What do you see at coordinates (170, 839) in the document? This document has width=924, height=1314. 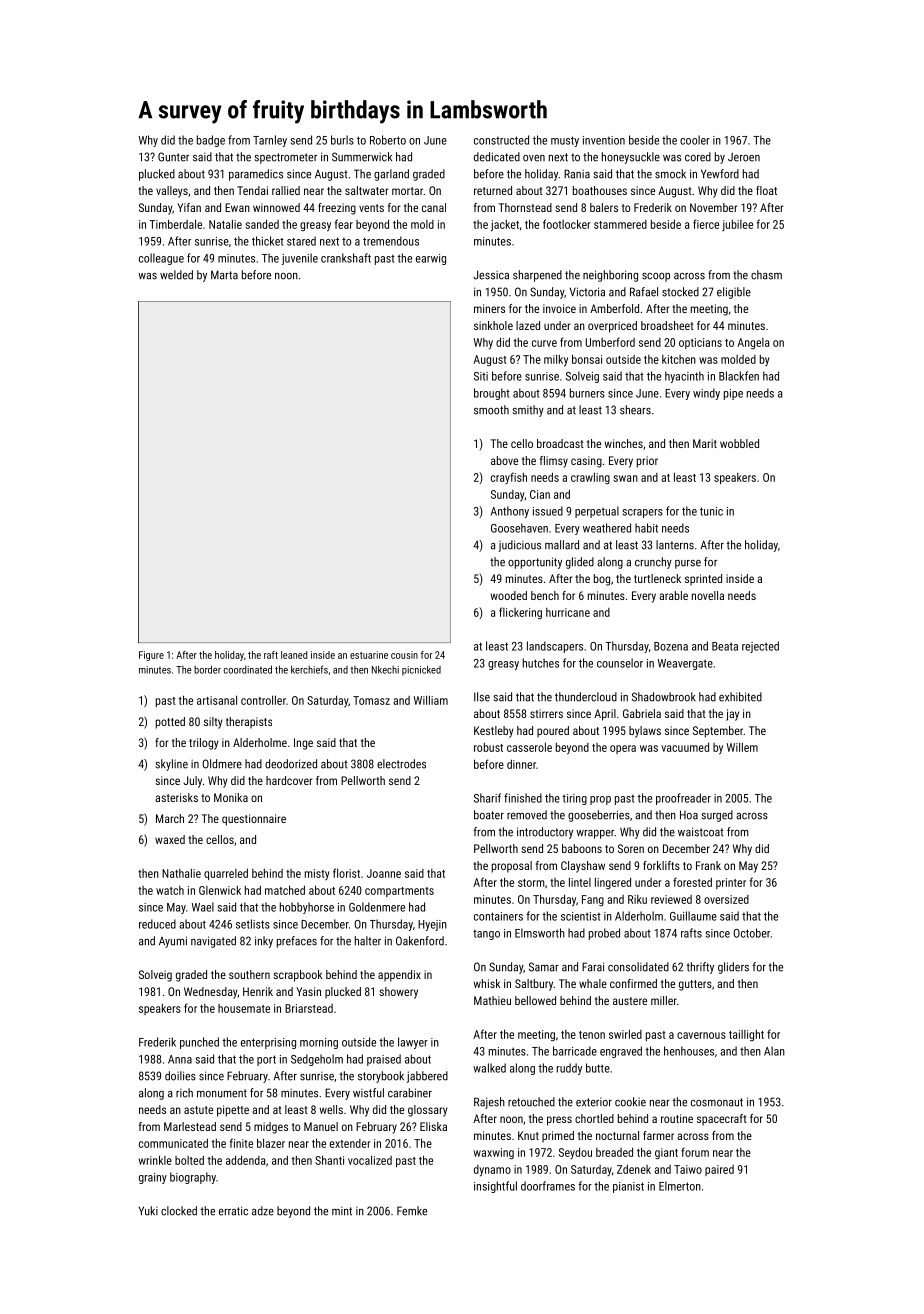 I see `waxed` at bounding box center [170, 839].
